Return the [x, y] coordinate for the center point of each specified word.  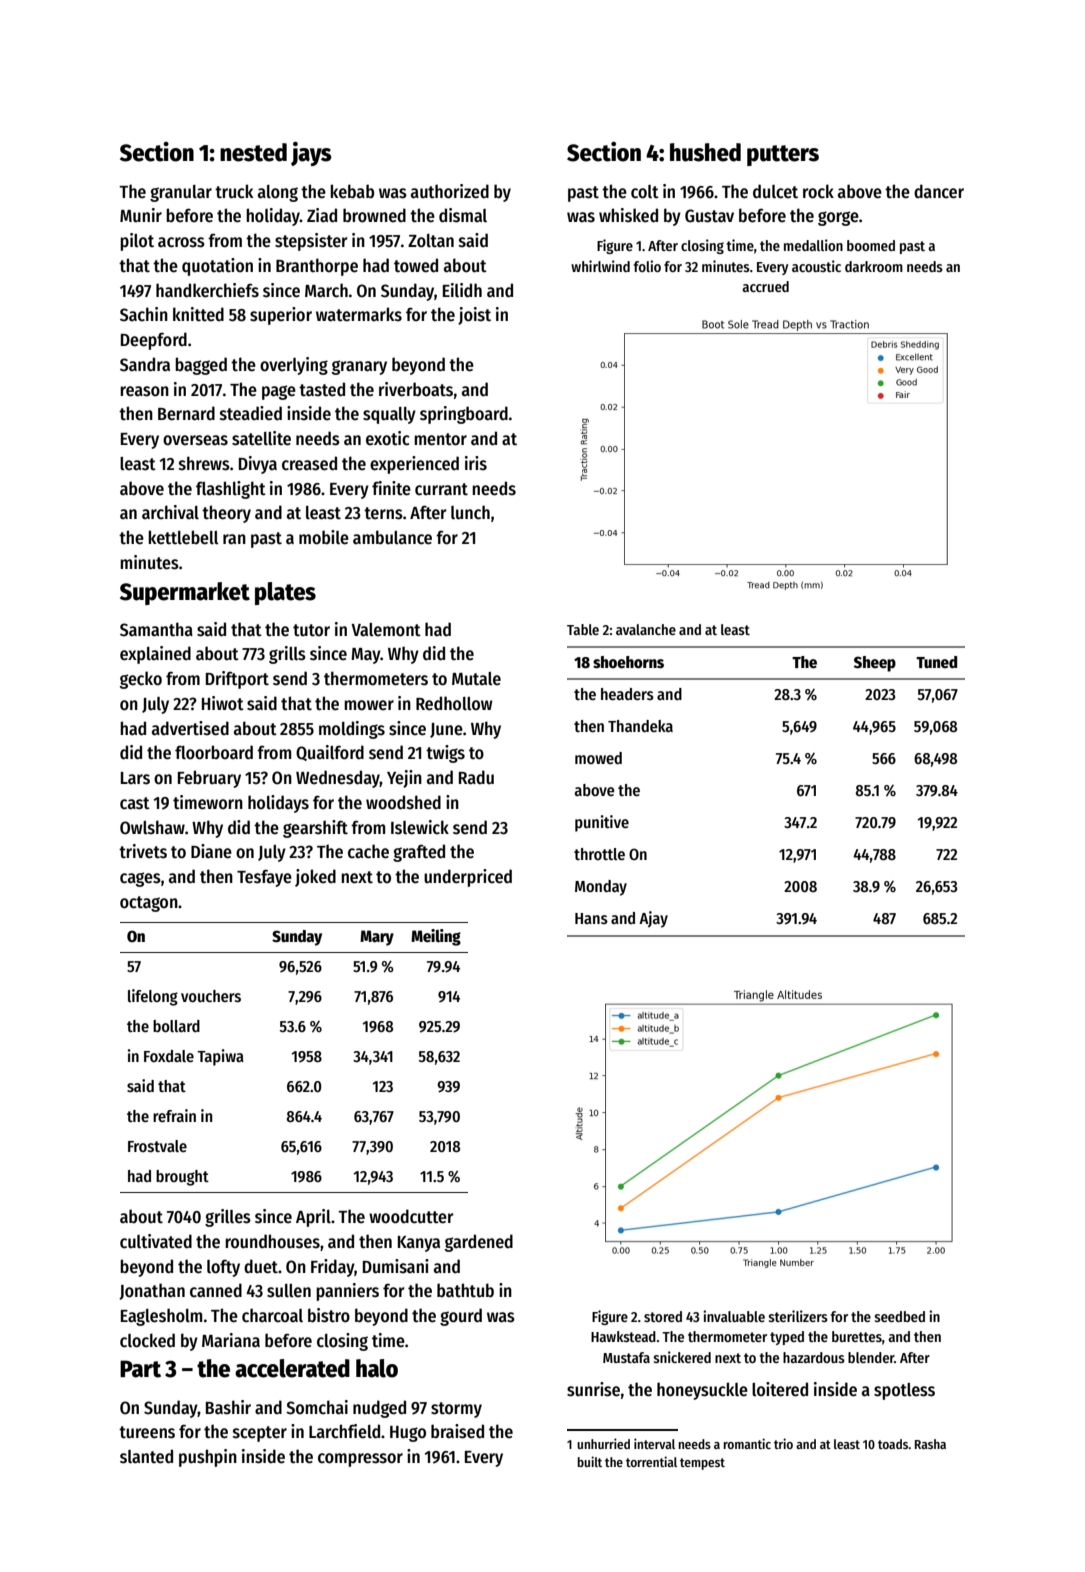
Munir [141, 215]
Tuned [936, 662]
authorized [450, 191]
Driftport [237, 680]
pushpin [208, 1458]
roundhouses [272, 1241]
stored [663, 1316]
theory [226, 514]
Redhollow [454, 703]
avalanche [646, 629]
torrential [651, 1461]
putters [783, 155]
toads [893, 1444]
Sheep [875, 664]
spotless [904, 1391]
